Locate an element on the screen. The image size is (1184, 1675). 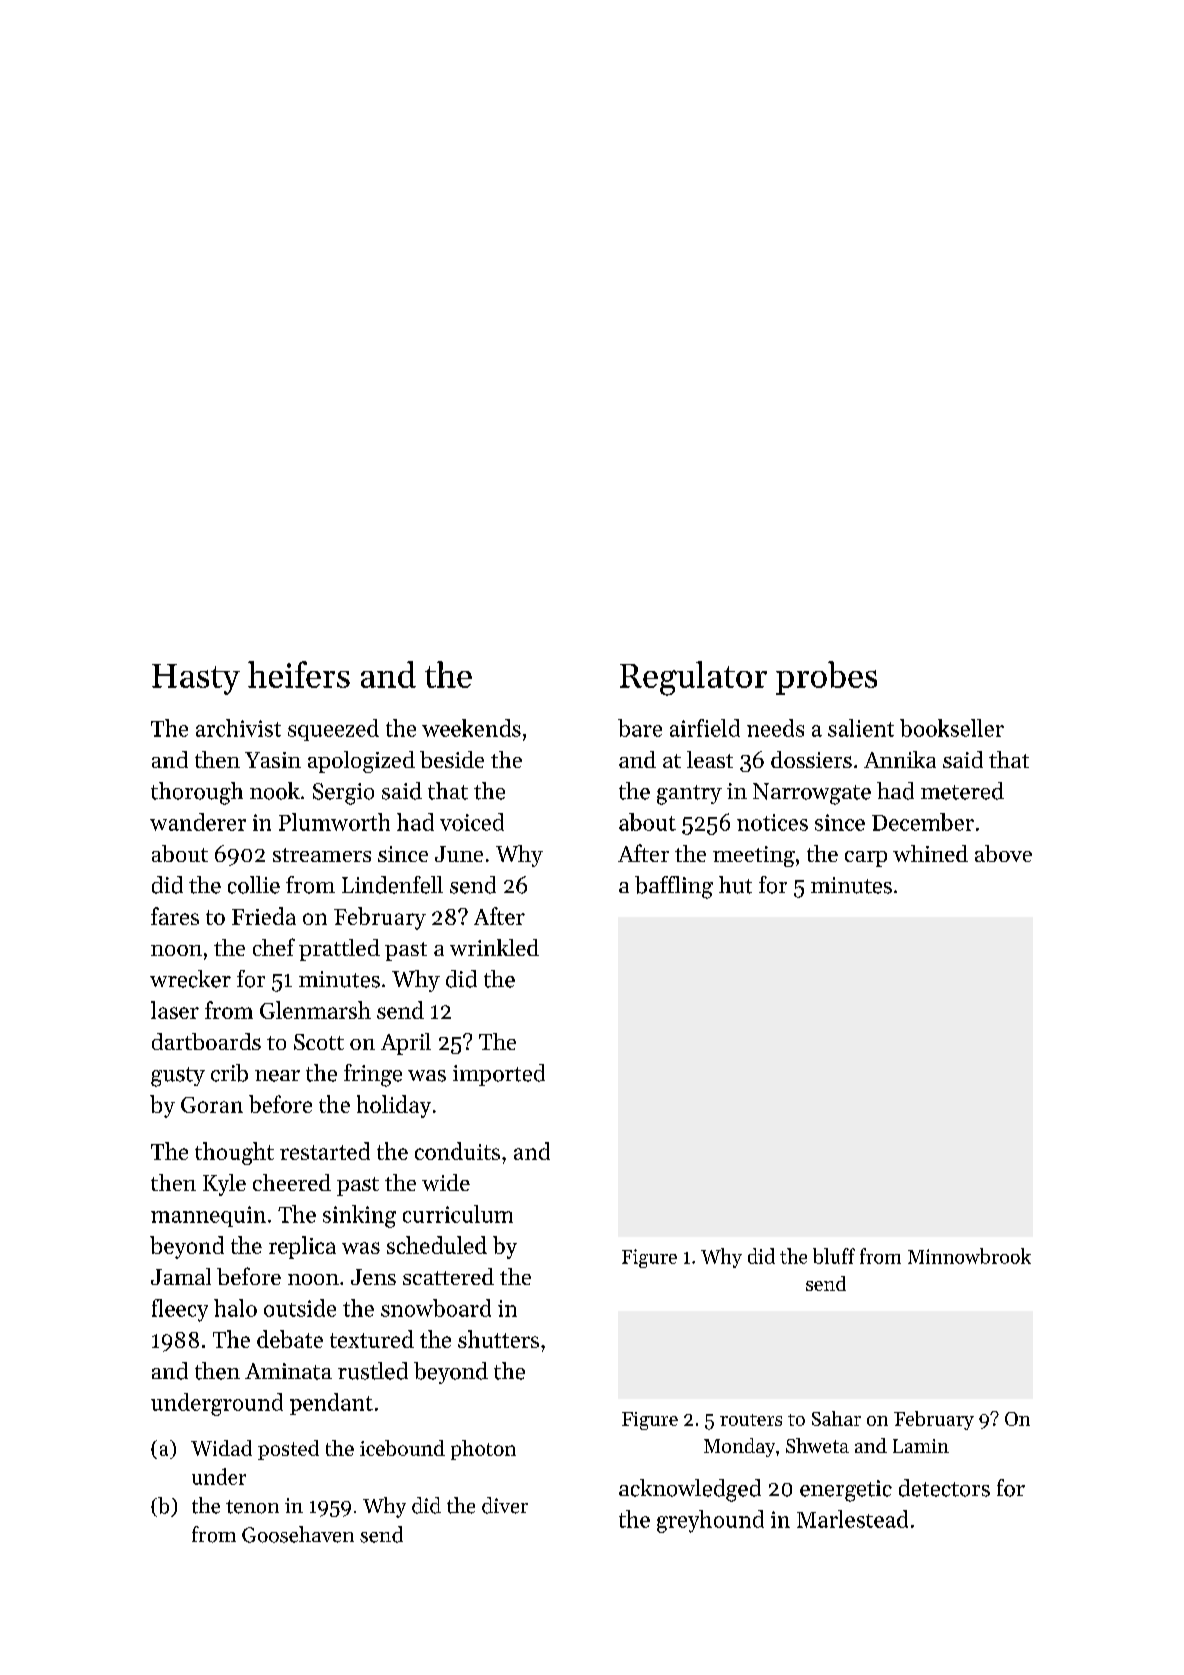
Goosehaven is located at coordinates (298, 1534).
